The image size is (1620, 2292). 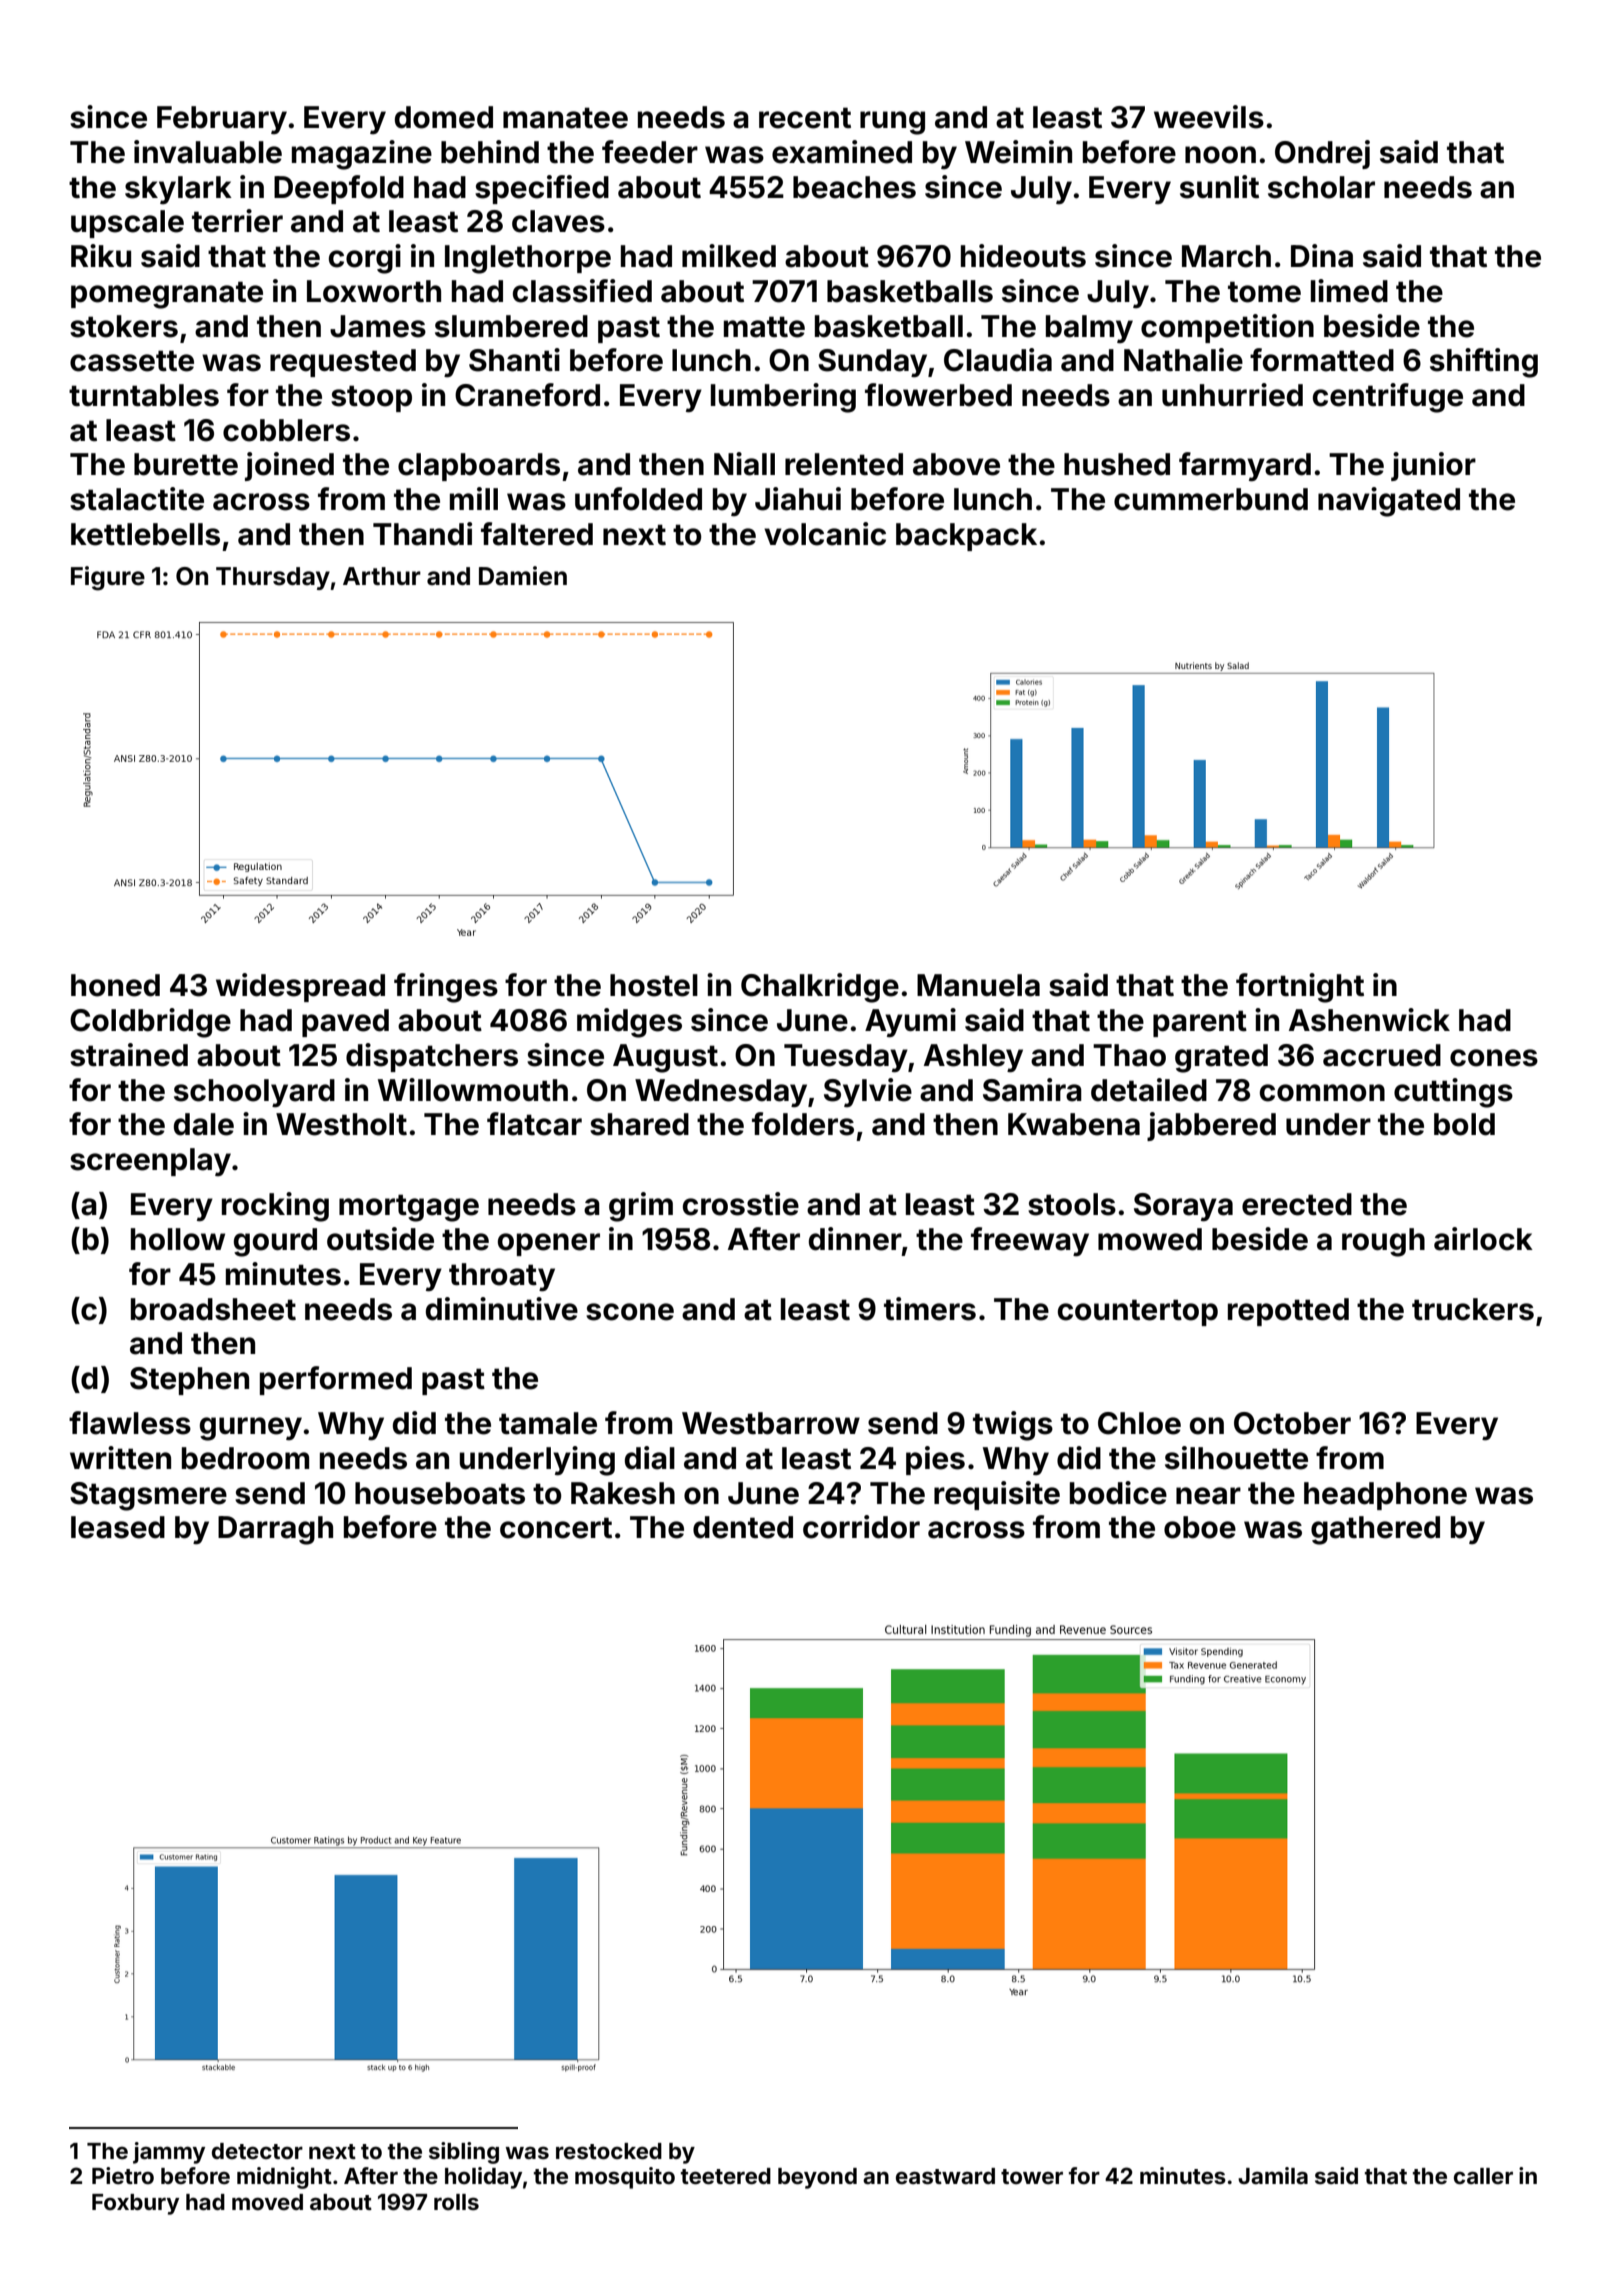 I want to click on Jamila, so click(x=1273, y=2175).
